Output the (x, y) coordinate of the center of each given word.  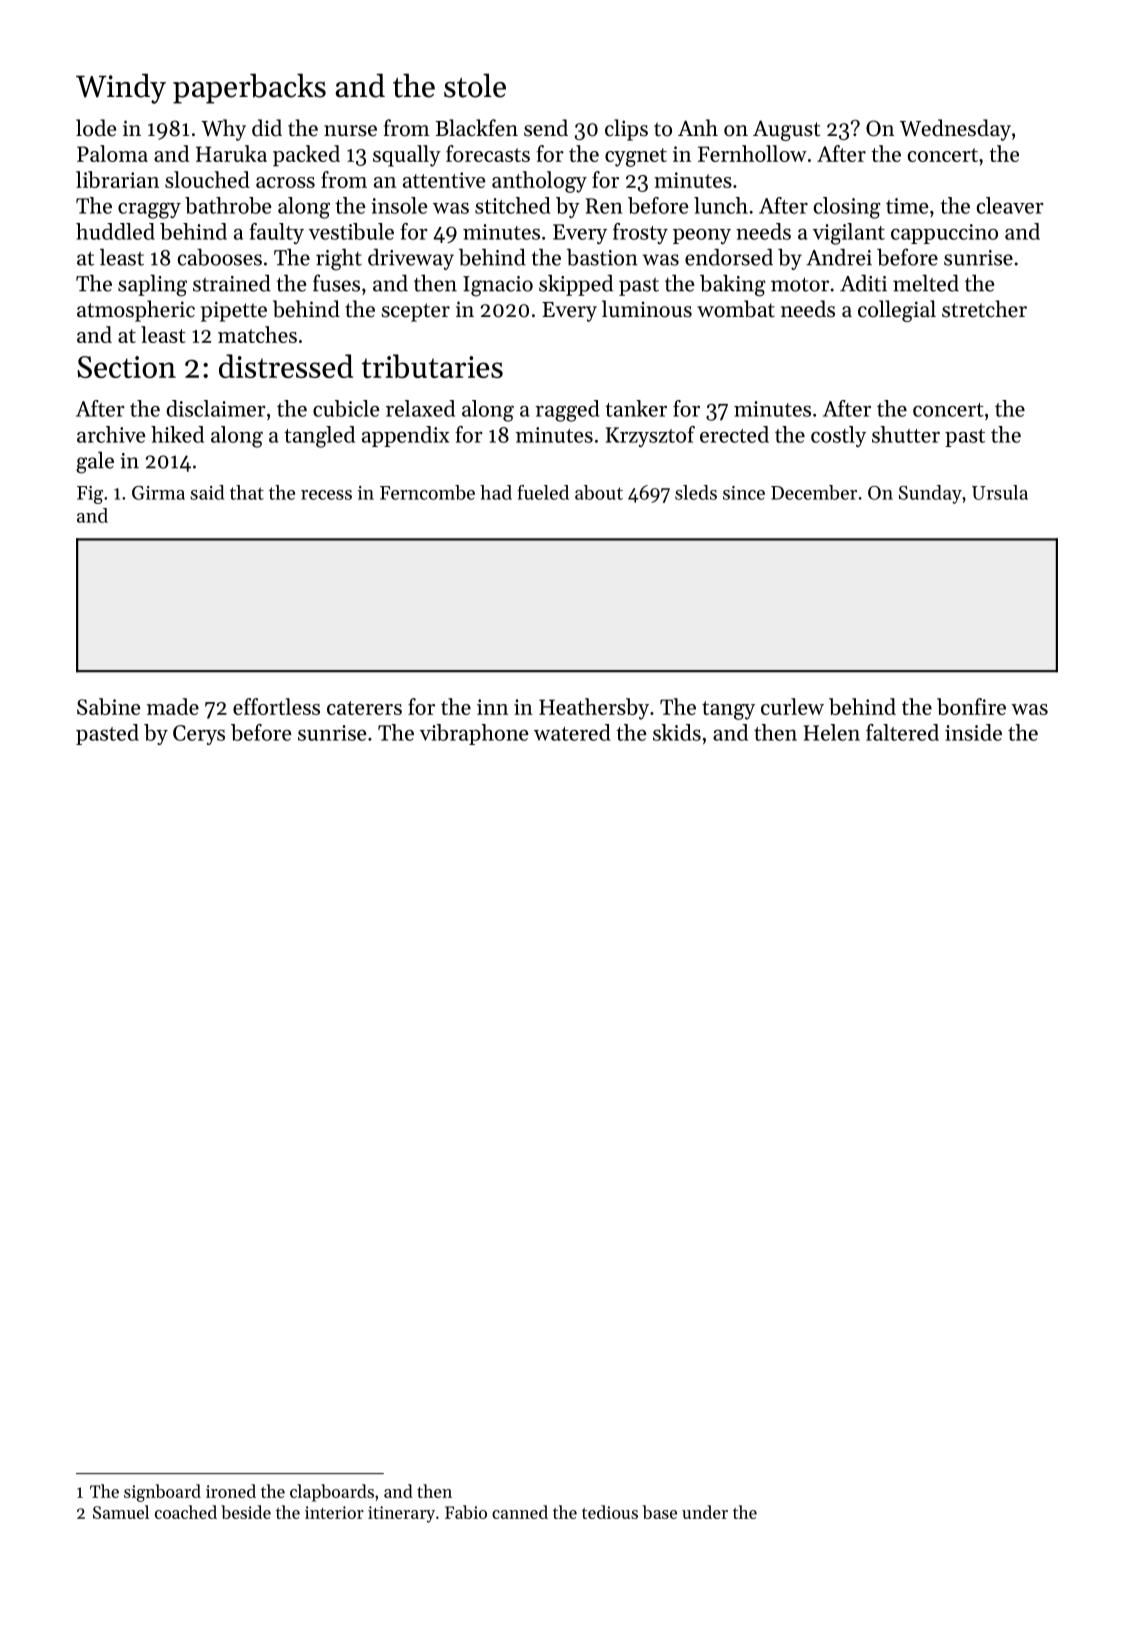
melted (926, 283)
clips (626, 130)
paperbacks (249, 88)
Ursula (1000, 492)
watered (572, 732)
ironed (231, 1491)
